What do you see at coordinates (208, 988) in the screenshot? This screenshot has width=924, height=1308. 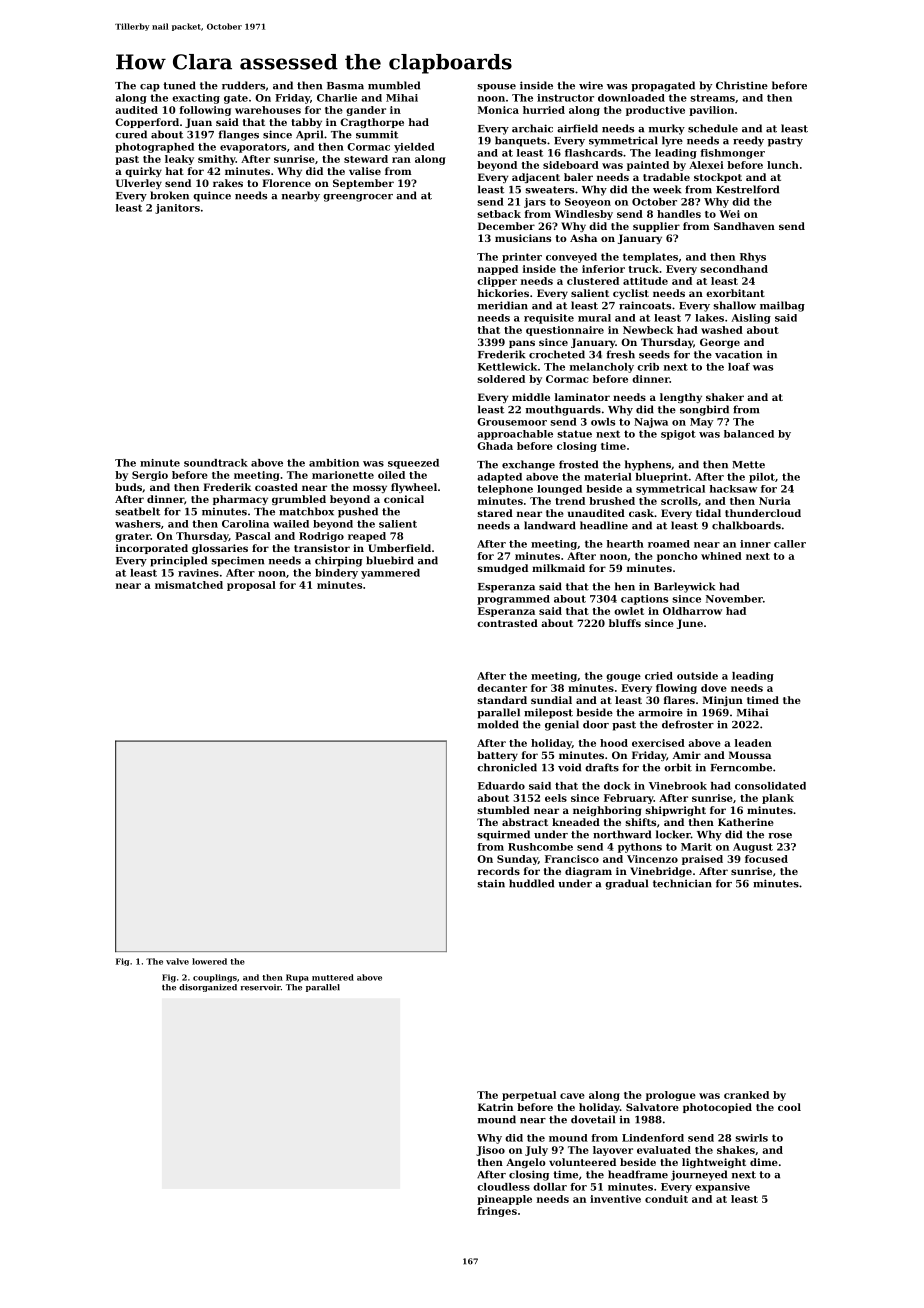 I see `disorganized` at bounding box center [208, 988].
